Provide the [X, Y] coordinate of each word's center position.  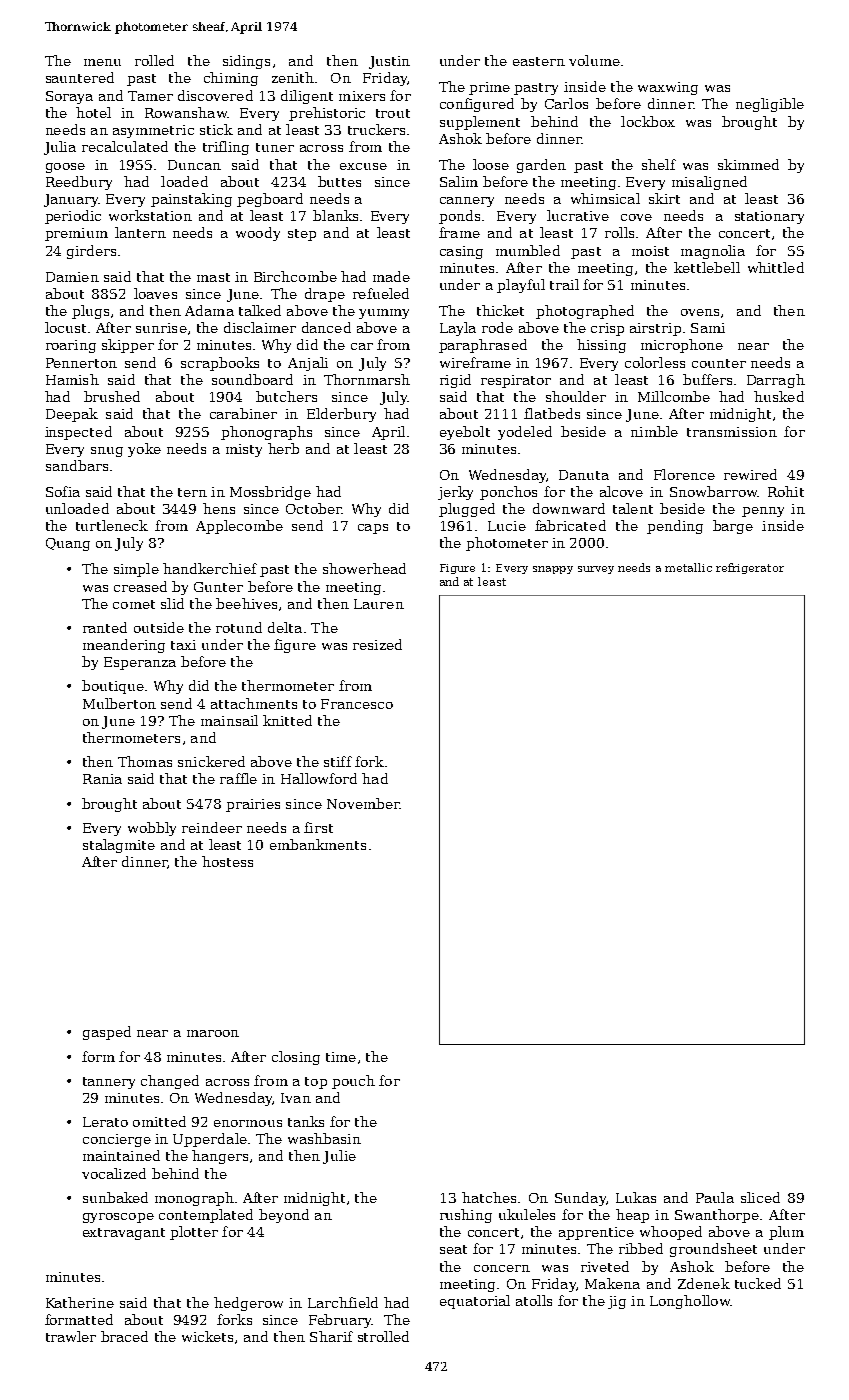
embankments [318, 844]
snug [107, 452]
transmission [732, 432]
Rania [102, 779]
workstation [150, 215]
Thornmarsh [367, 379]
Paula [715, 1197]
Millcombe [674, 396]
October [314, 508]
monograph [194, 1199]
